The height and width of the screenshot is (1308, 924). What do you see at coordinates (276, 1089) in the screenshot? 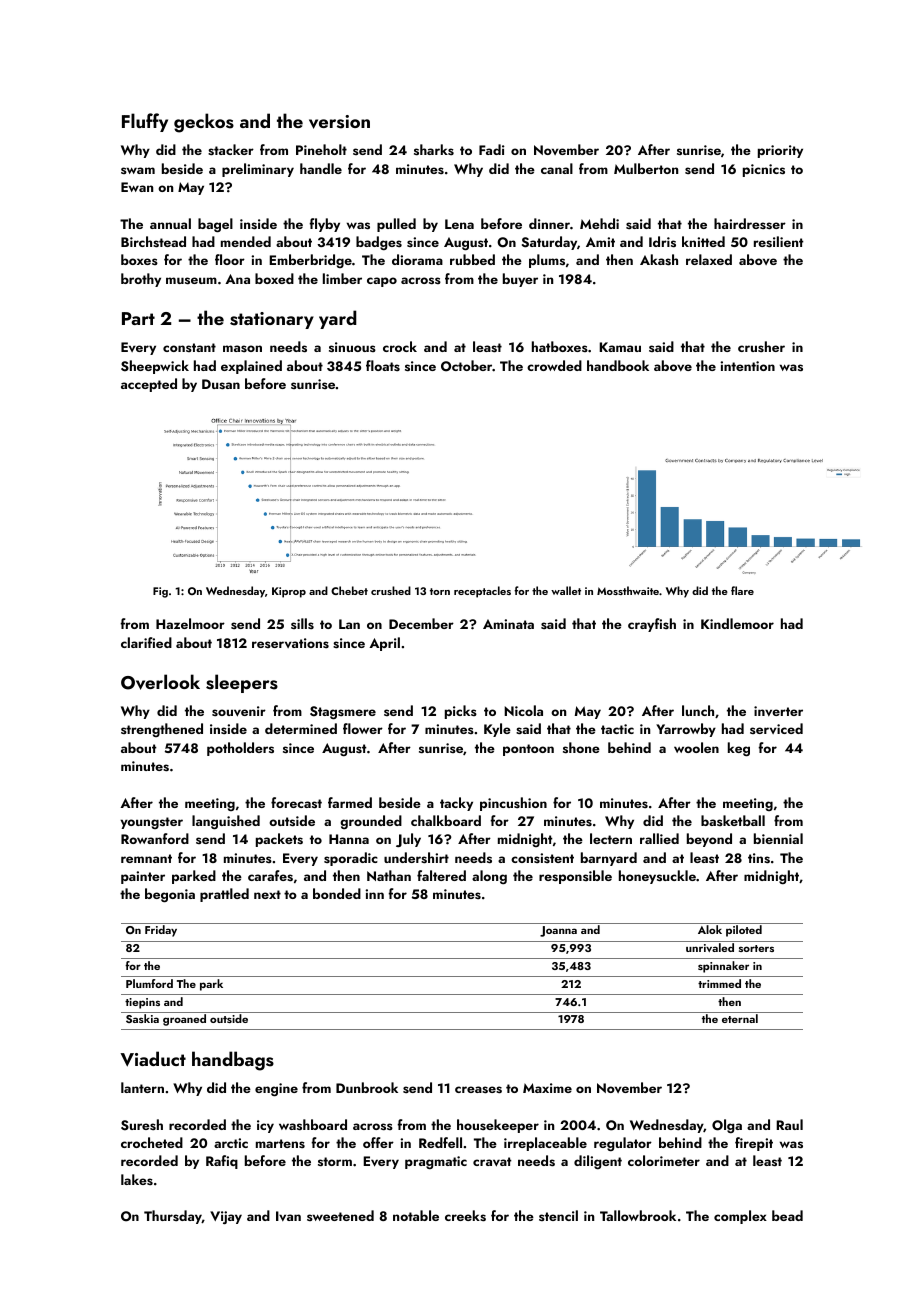
I see `engine` at bounding box center [276, 1089].
